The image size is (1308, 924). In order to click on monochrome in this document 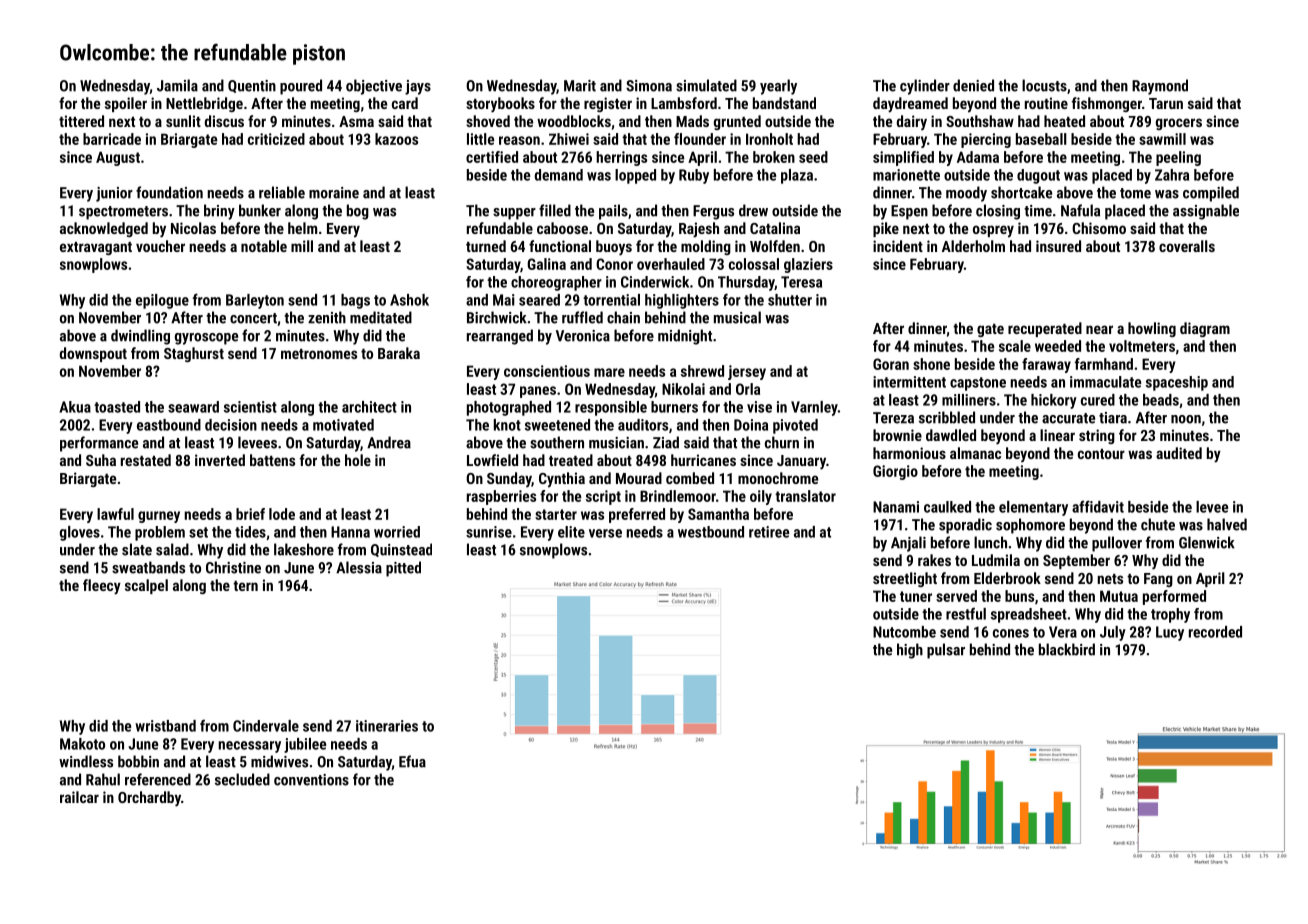, I will do `click(778, 478)`.
